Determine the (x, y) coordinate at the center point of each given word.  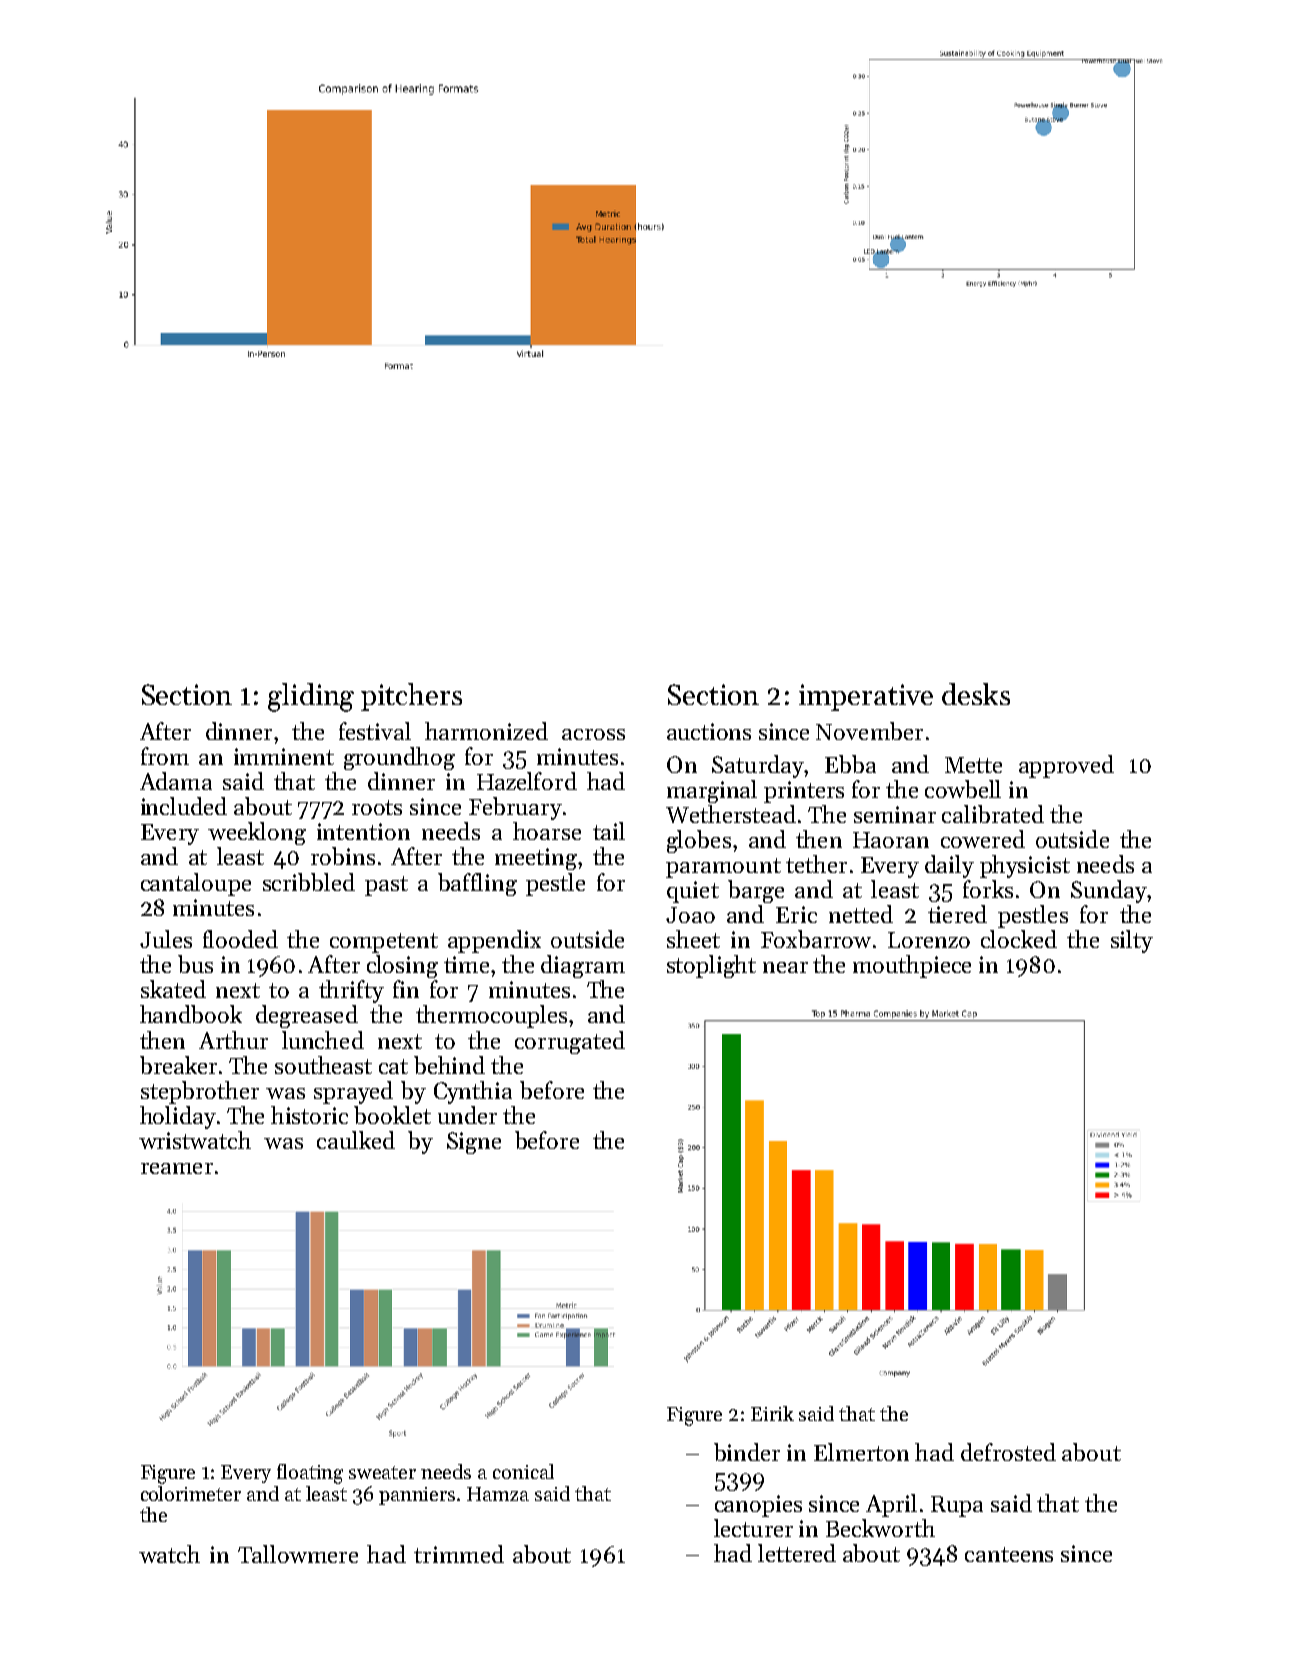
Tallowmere (298, 1554)
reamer (177, 1168)
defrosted (1008, 1452)
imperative (866, 697)
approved (1066, 766)
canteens (1009, 1554)
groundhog (399, 758)
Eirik (772, 1413)
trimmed (459, 1554)
